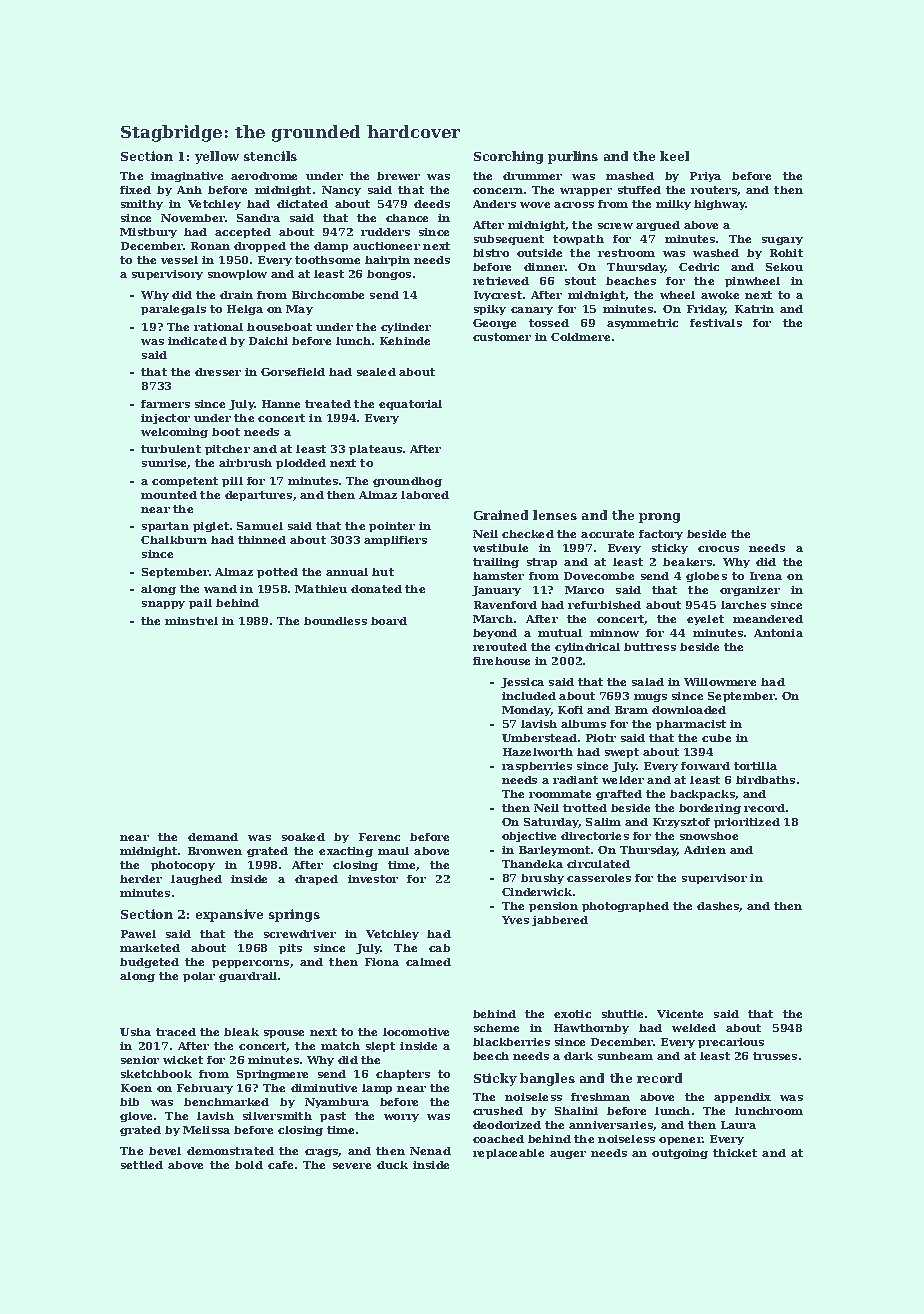 The height and width of the screenshot is (1314, 924). What do you see at coordinates (165, 419) in the screenshot?
I see `injector` at bounding box center [165, 419].
